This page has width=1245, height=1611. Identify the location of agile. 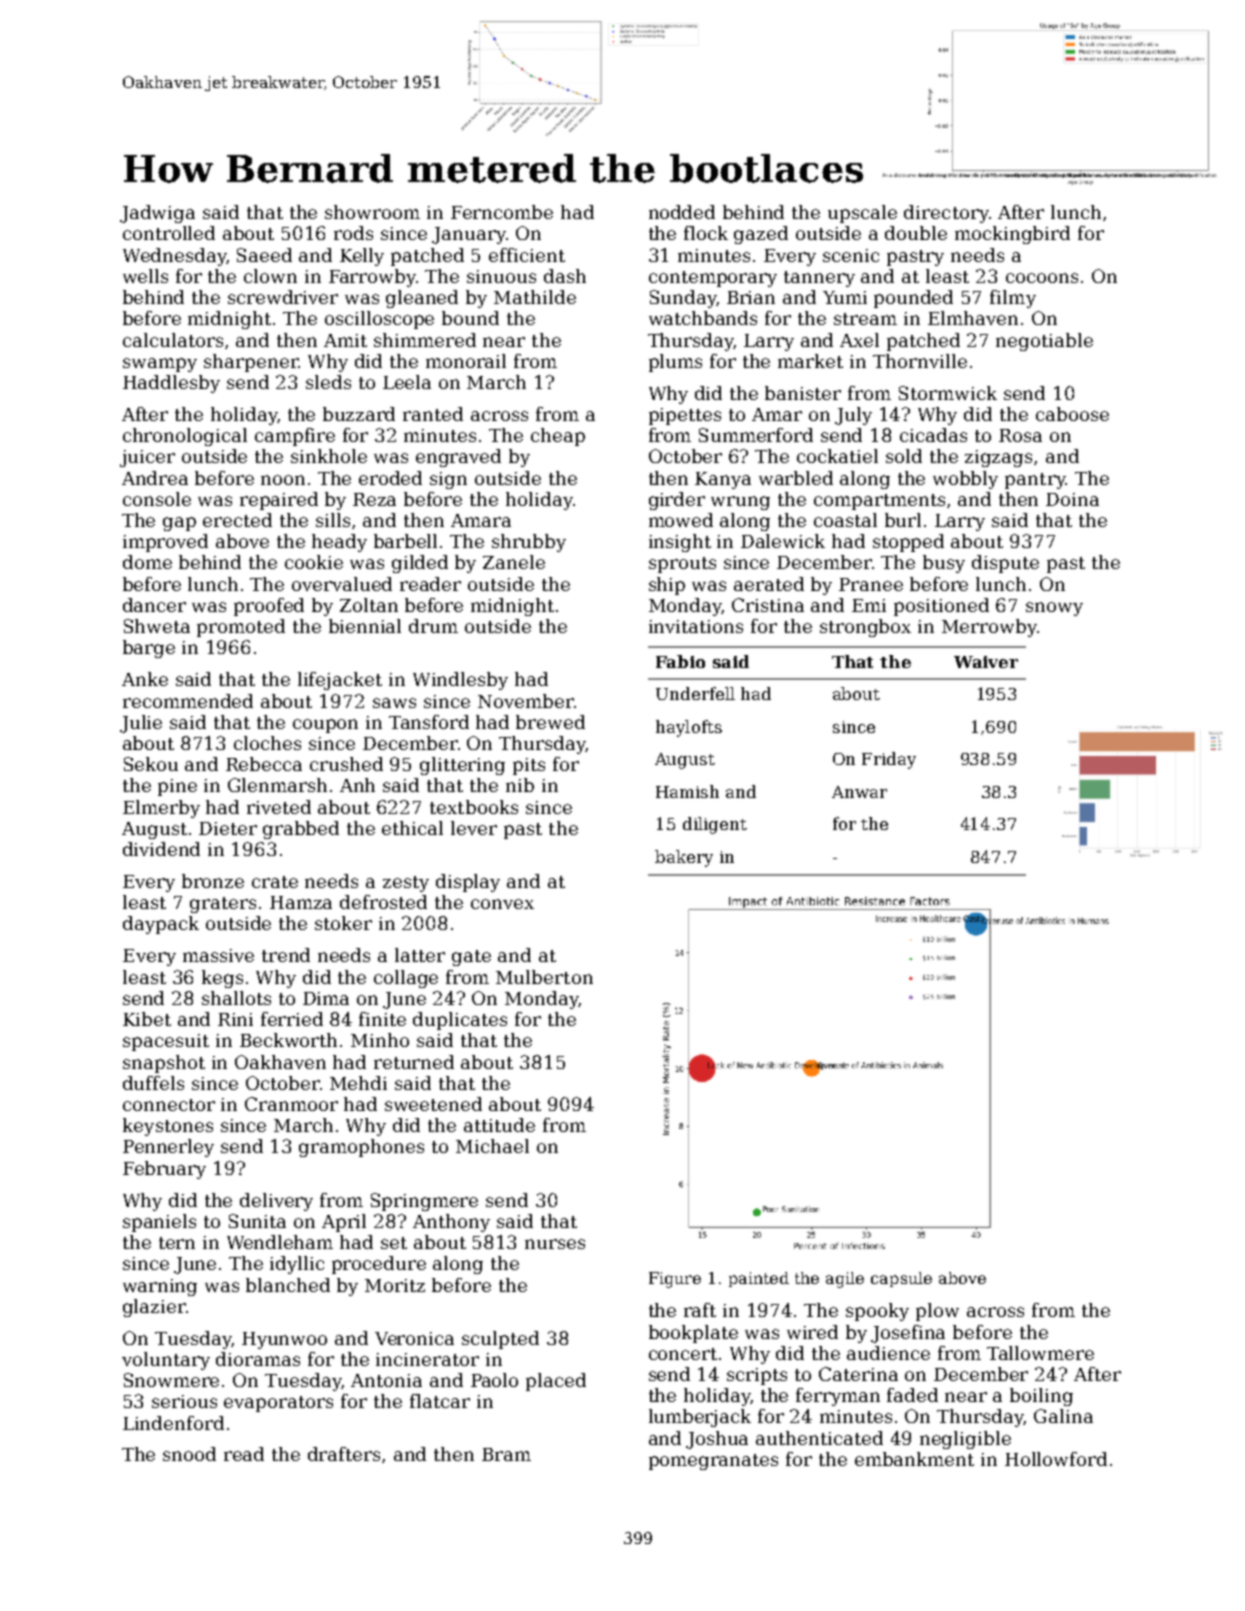
(845, 1280).
